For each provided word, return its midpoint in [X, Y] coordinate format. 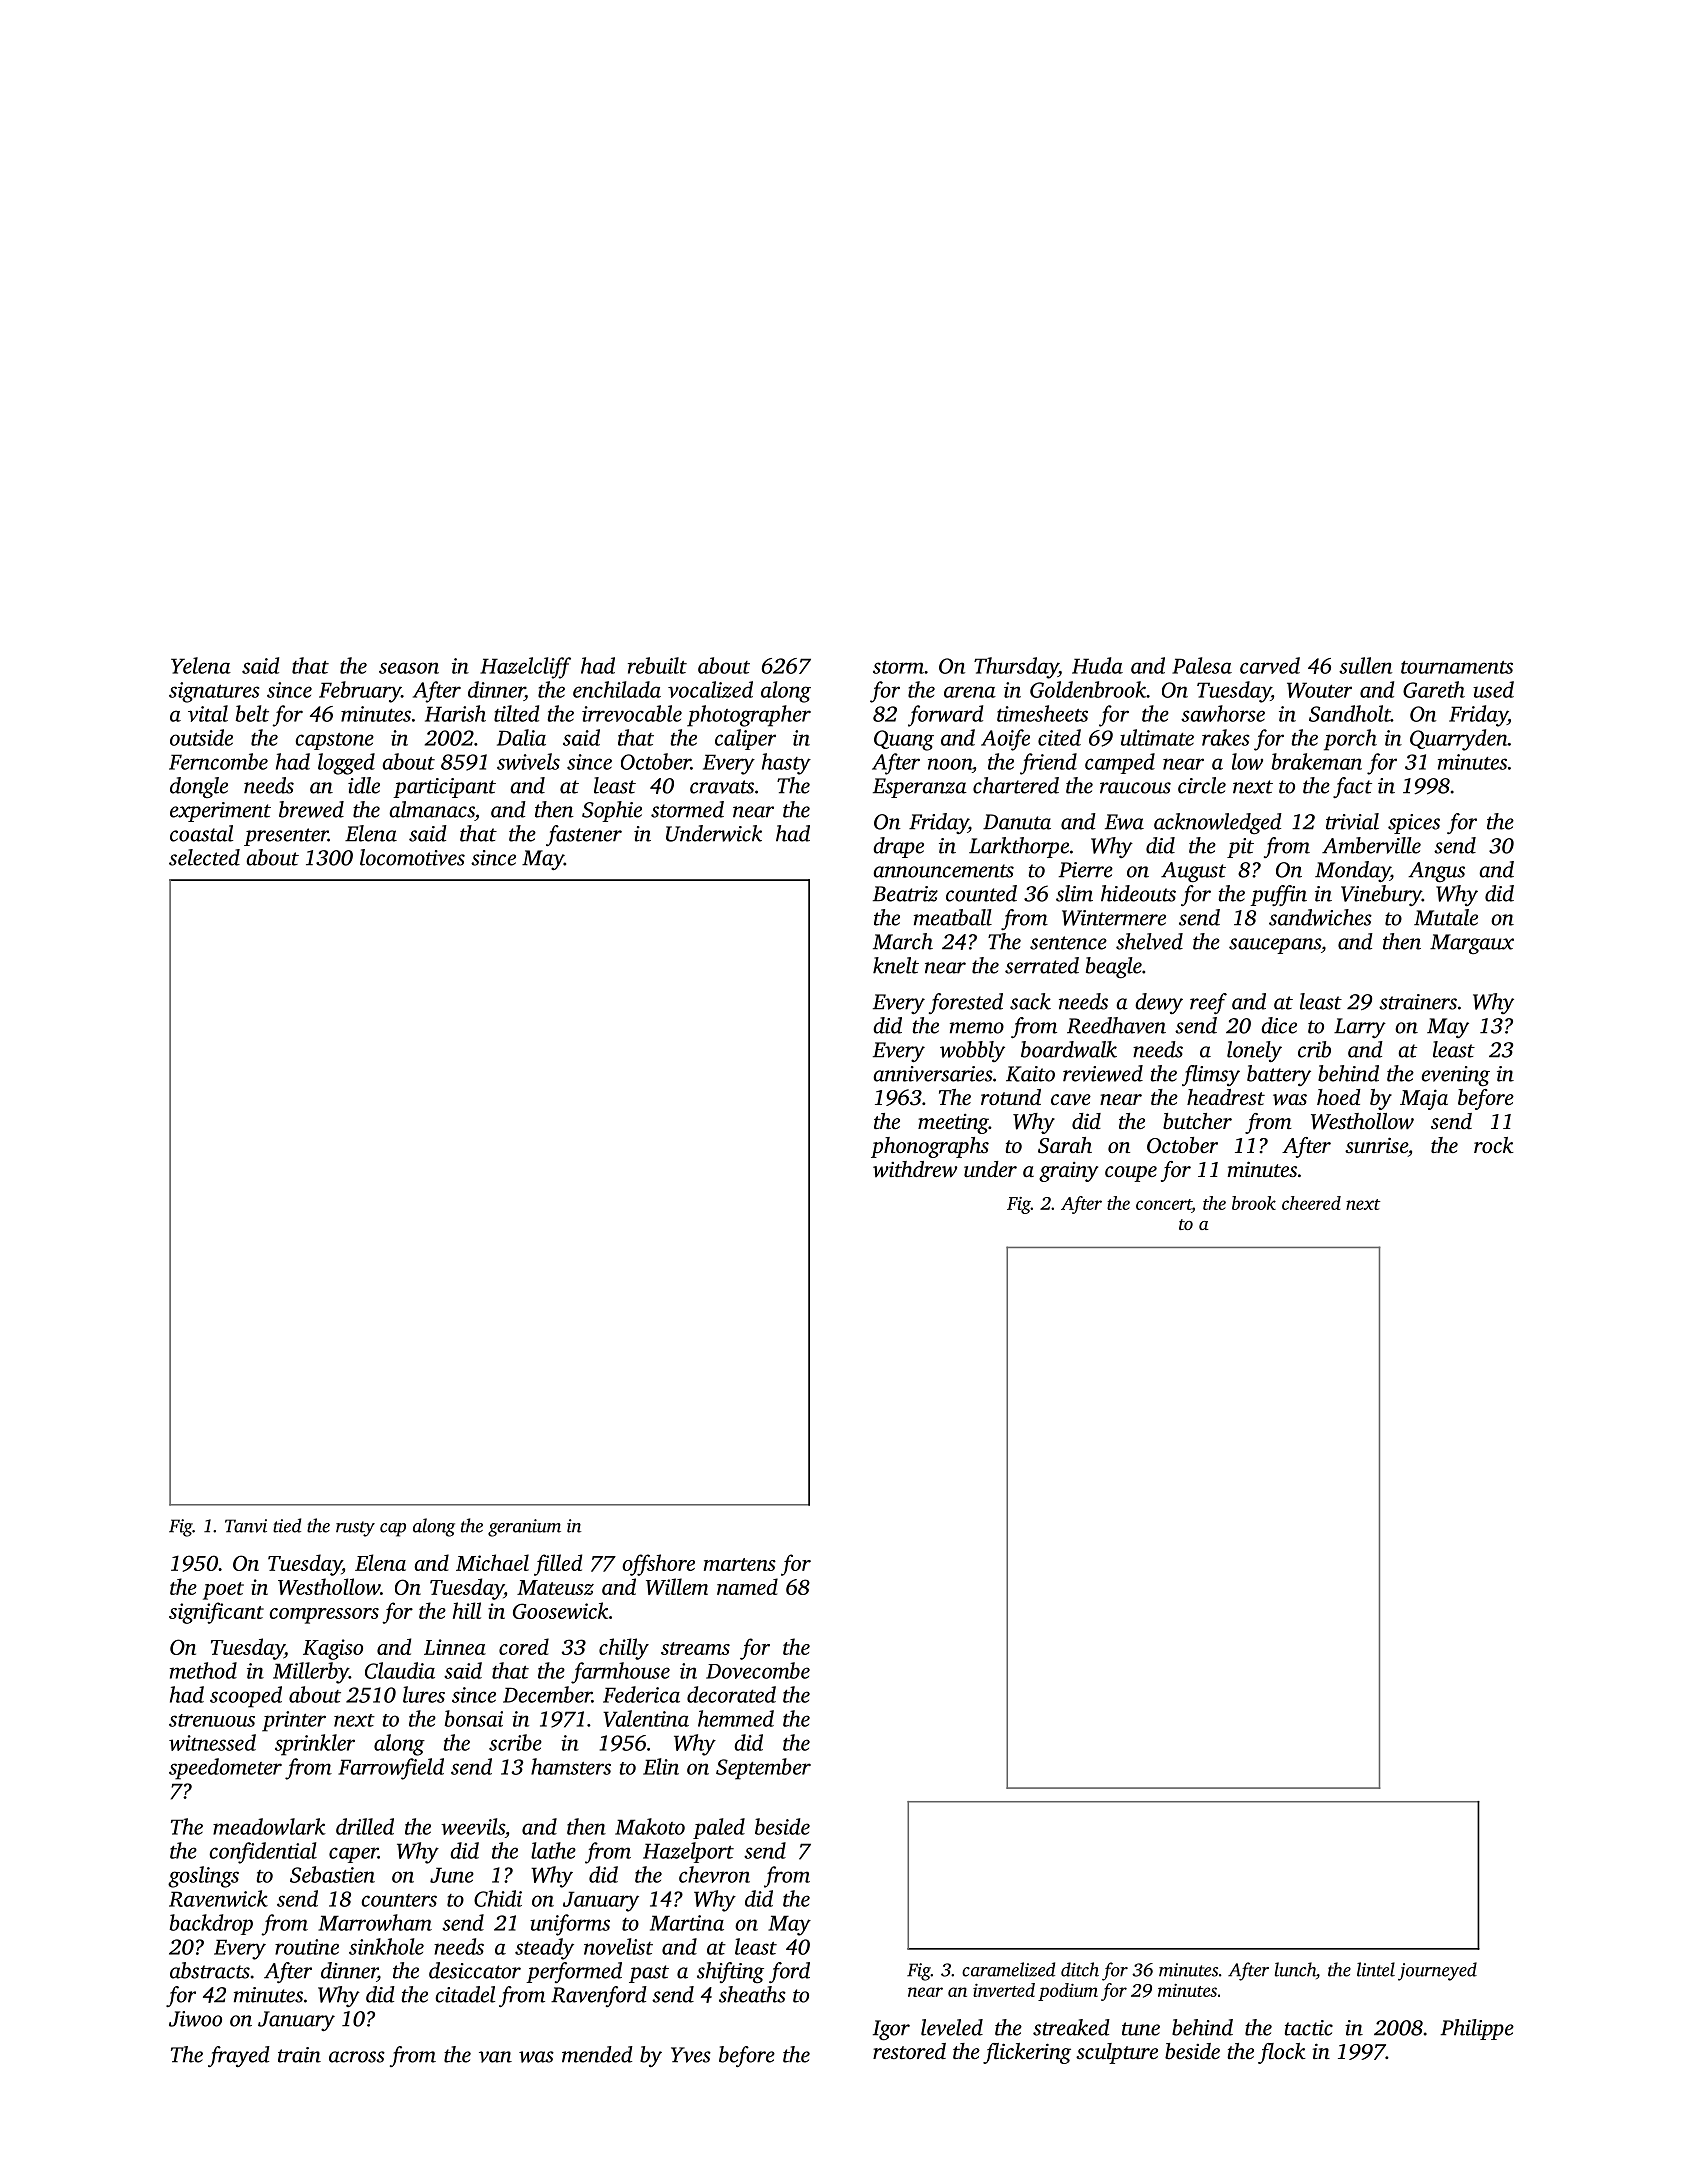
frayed [239, 2057]
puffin [1278, 895]
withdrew [915, 1169]
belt [252, 713]
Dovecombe [758, 1670]
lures [424, 1694]
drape [898, 847]
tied [287, 1525]
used [1493, 689]
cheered [1311, 1203]
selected [204, 857]
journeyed [1437, 1971]
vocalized [710, 689]
